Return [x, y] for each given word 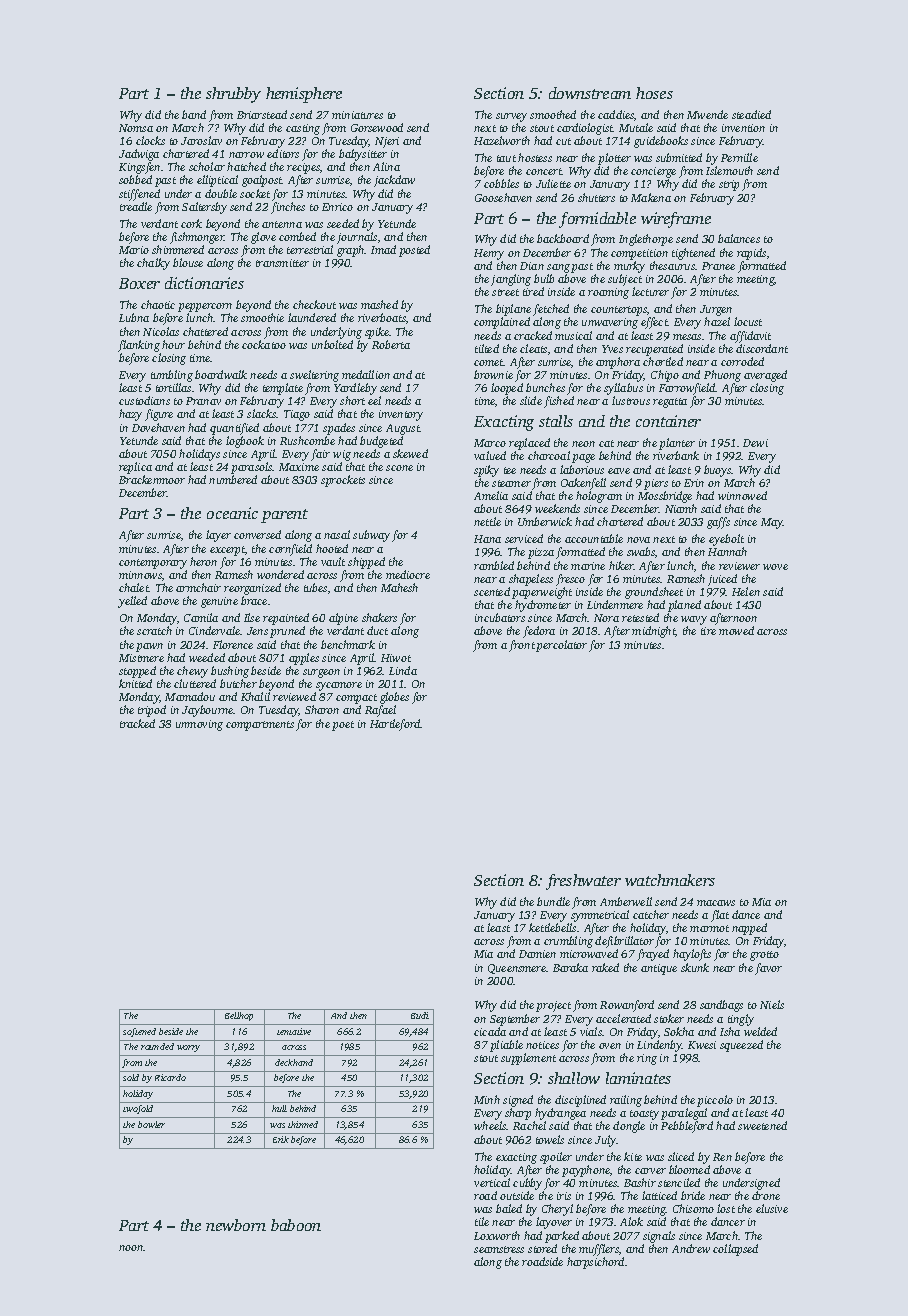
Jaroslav [201, 140]
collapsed [735, 1250]
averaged [765, 376]
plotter [614, 159]
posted [414, 251]
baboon [296, 1225]
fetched [551, 310]
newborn [236, 1225]
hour [173, 344]
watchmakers [670, 880]
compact [356, 699]
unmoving [199, 725]
